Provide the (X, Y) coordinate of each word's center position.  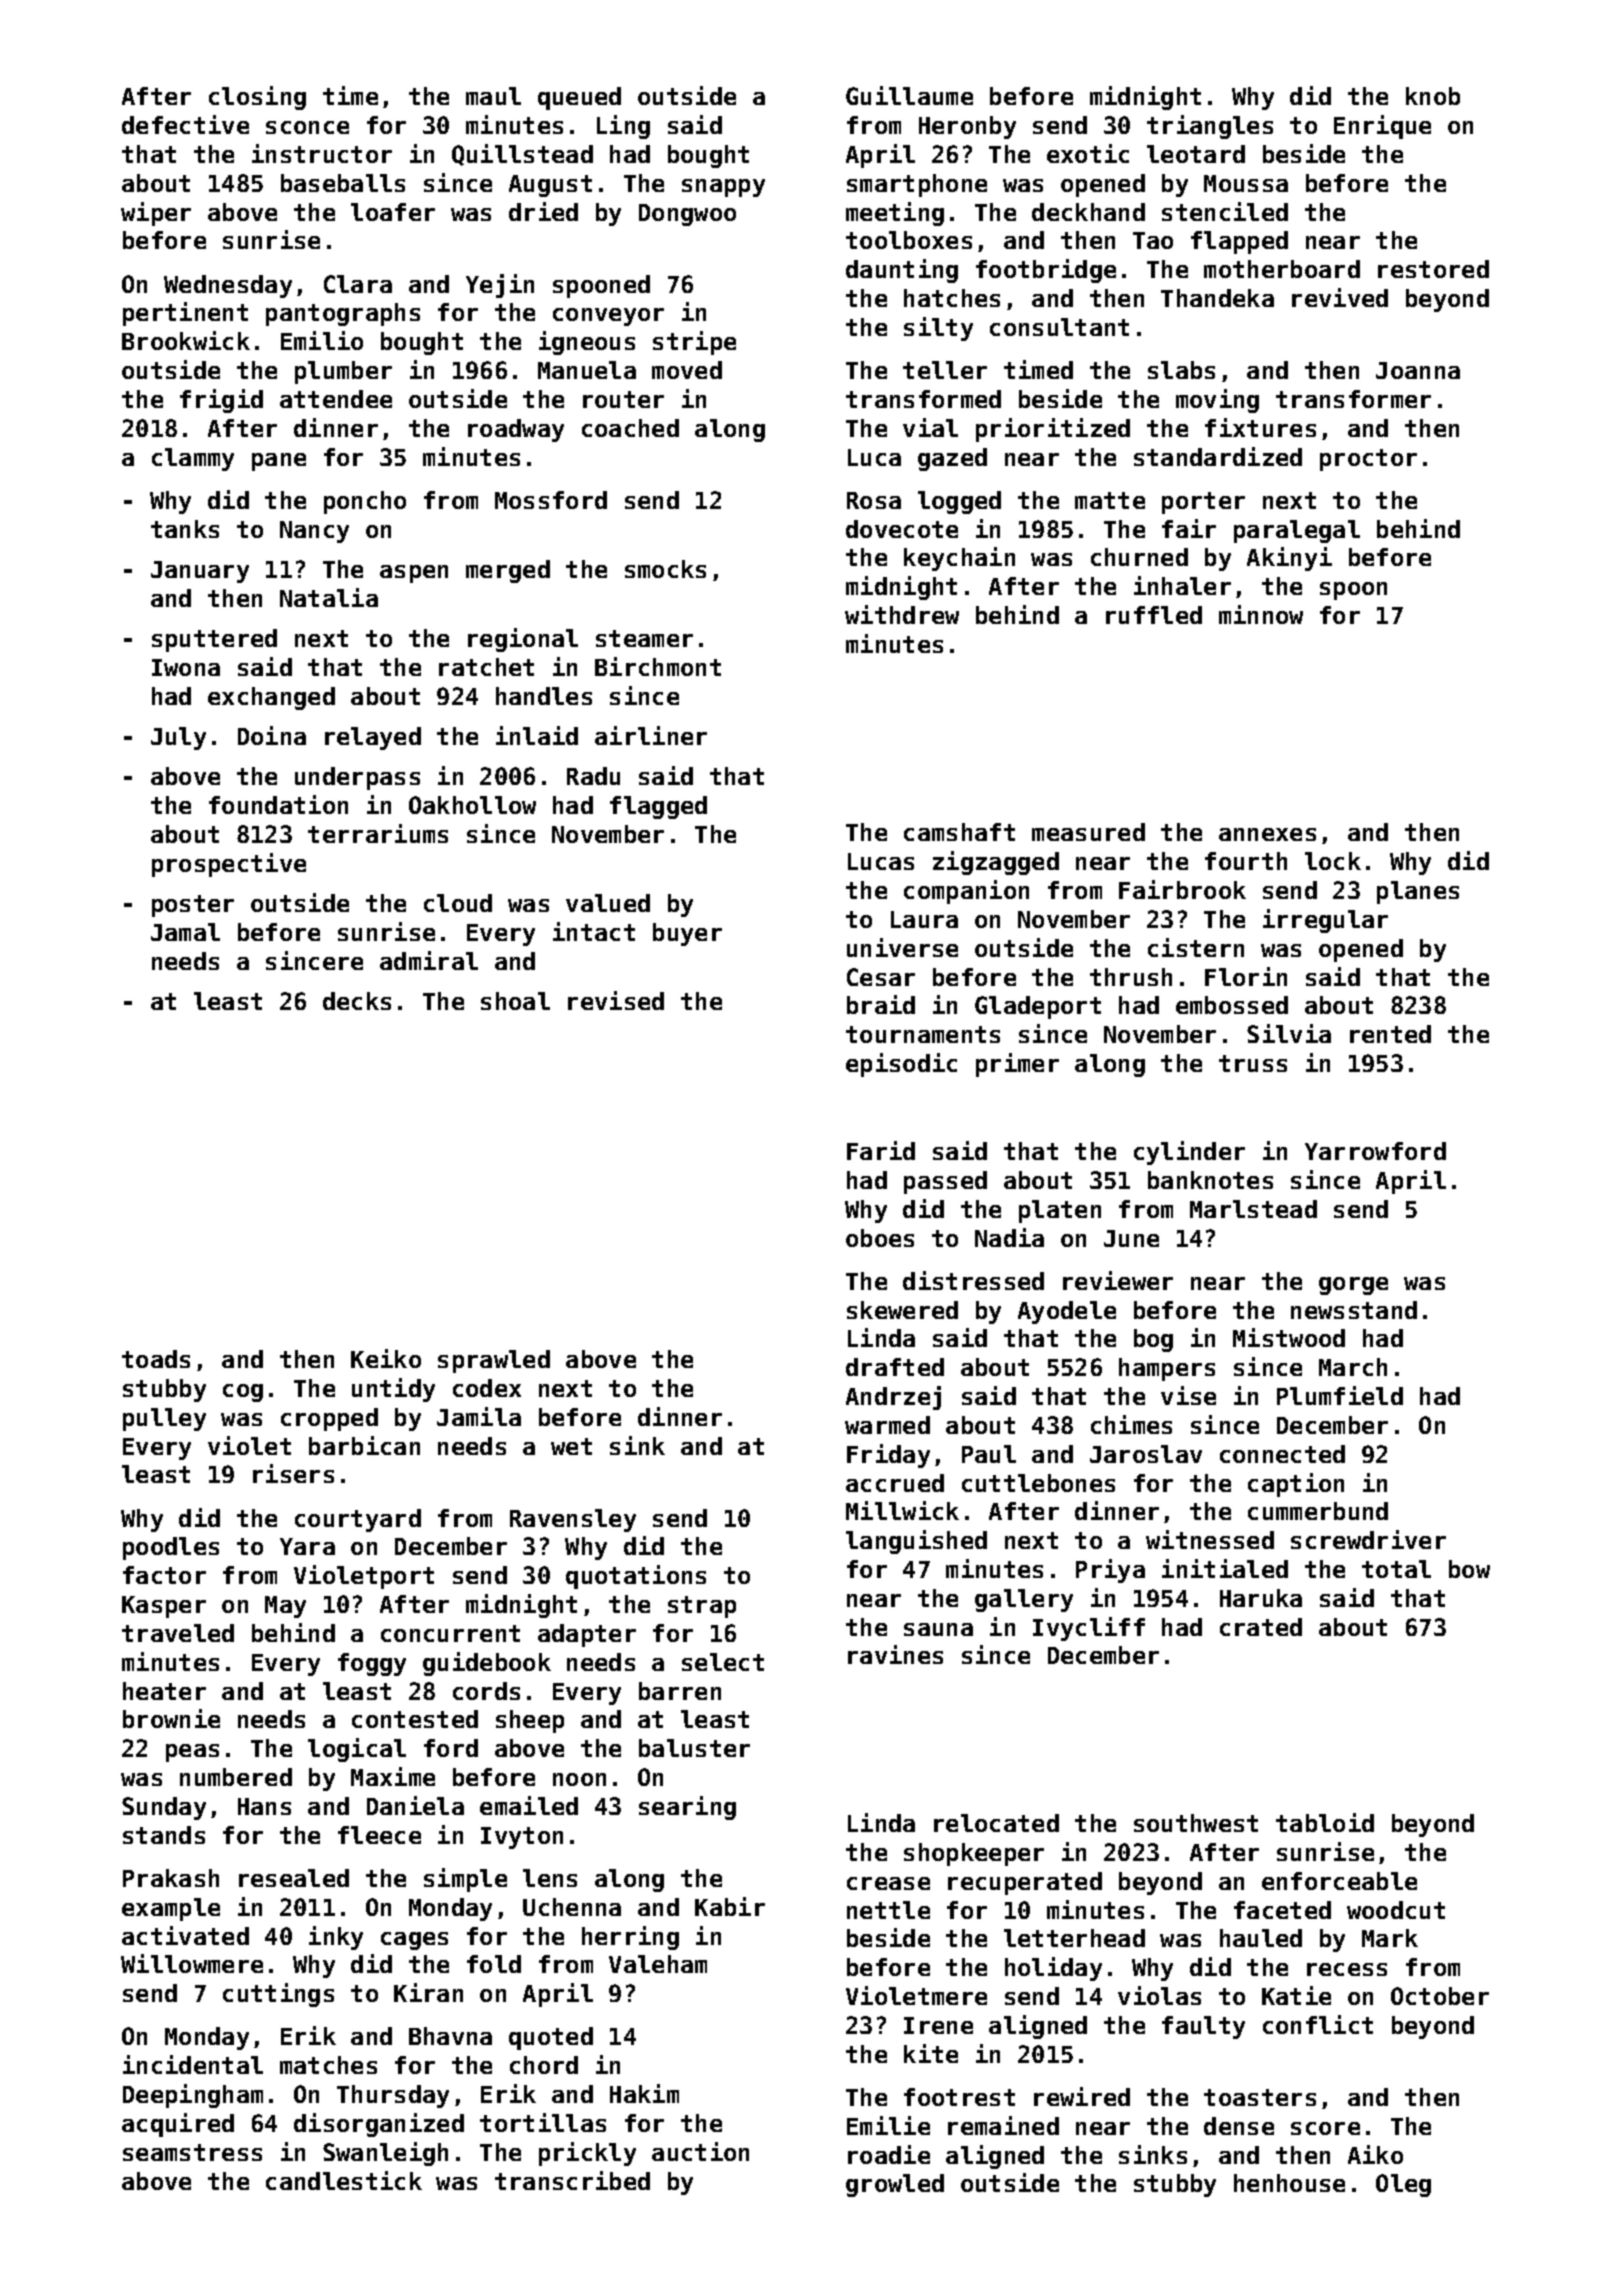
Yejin (500, 286)
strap (702, 1607)
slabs (1181, 370)
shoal (515, 1001)
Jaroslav (1146, 1454)
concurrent (450, 1633)
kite (931, 2053)
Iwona (186, 667)
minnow (1261, 614)
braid (881, 1004)
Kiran (428, 1992)
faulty (1203, 2027)
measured (1088, 832)
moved (687, 370)
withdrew (902, 614)
